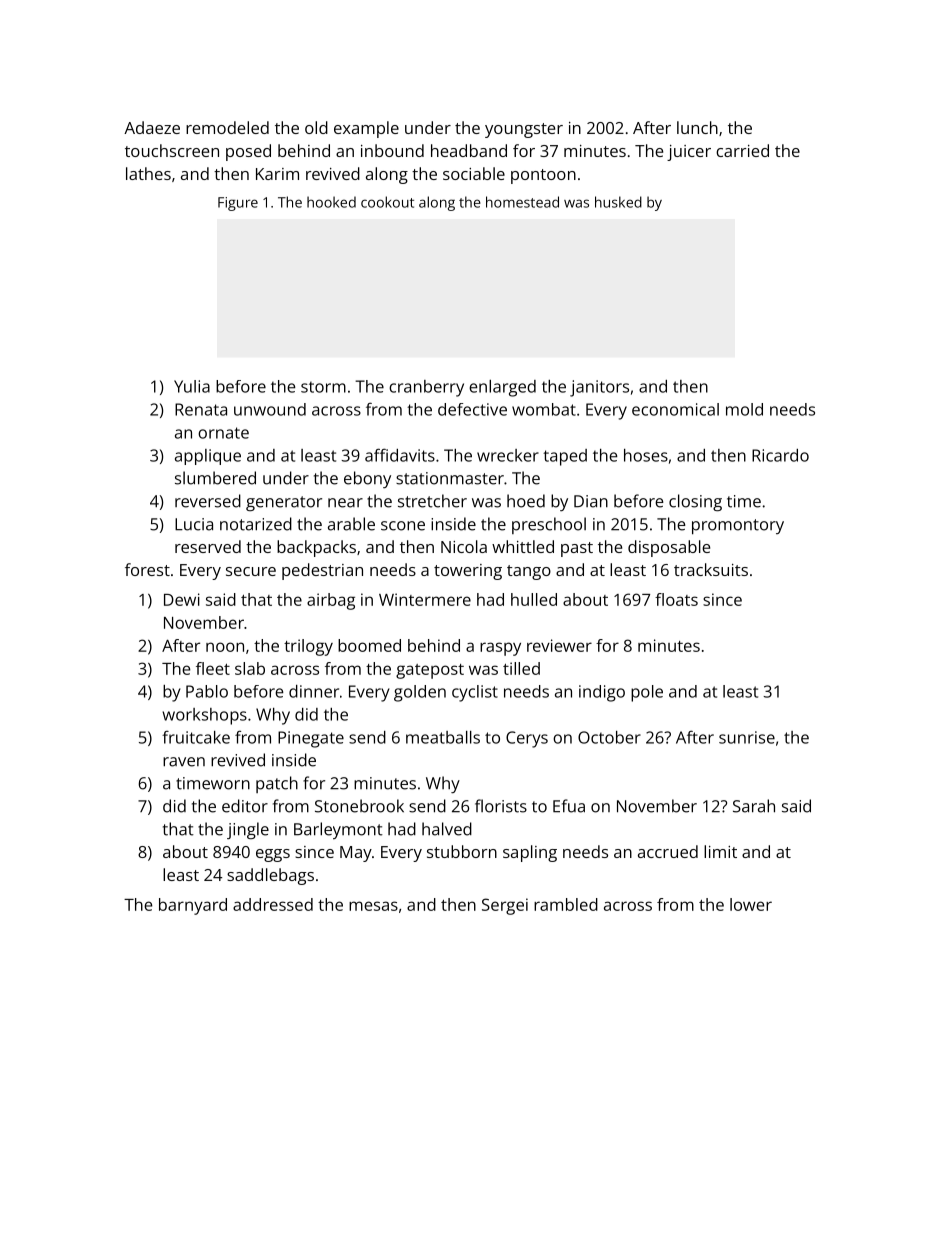 This document has width=952, height=1233. Describe the element at coordinates (192, 386) in the document. I see `Yulia` at that location.
